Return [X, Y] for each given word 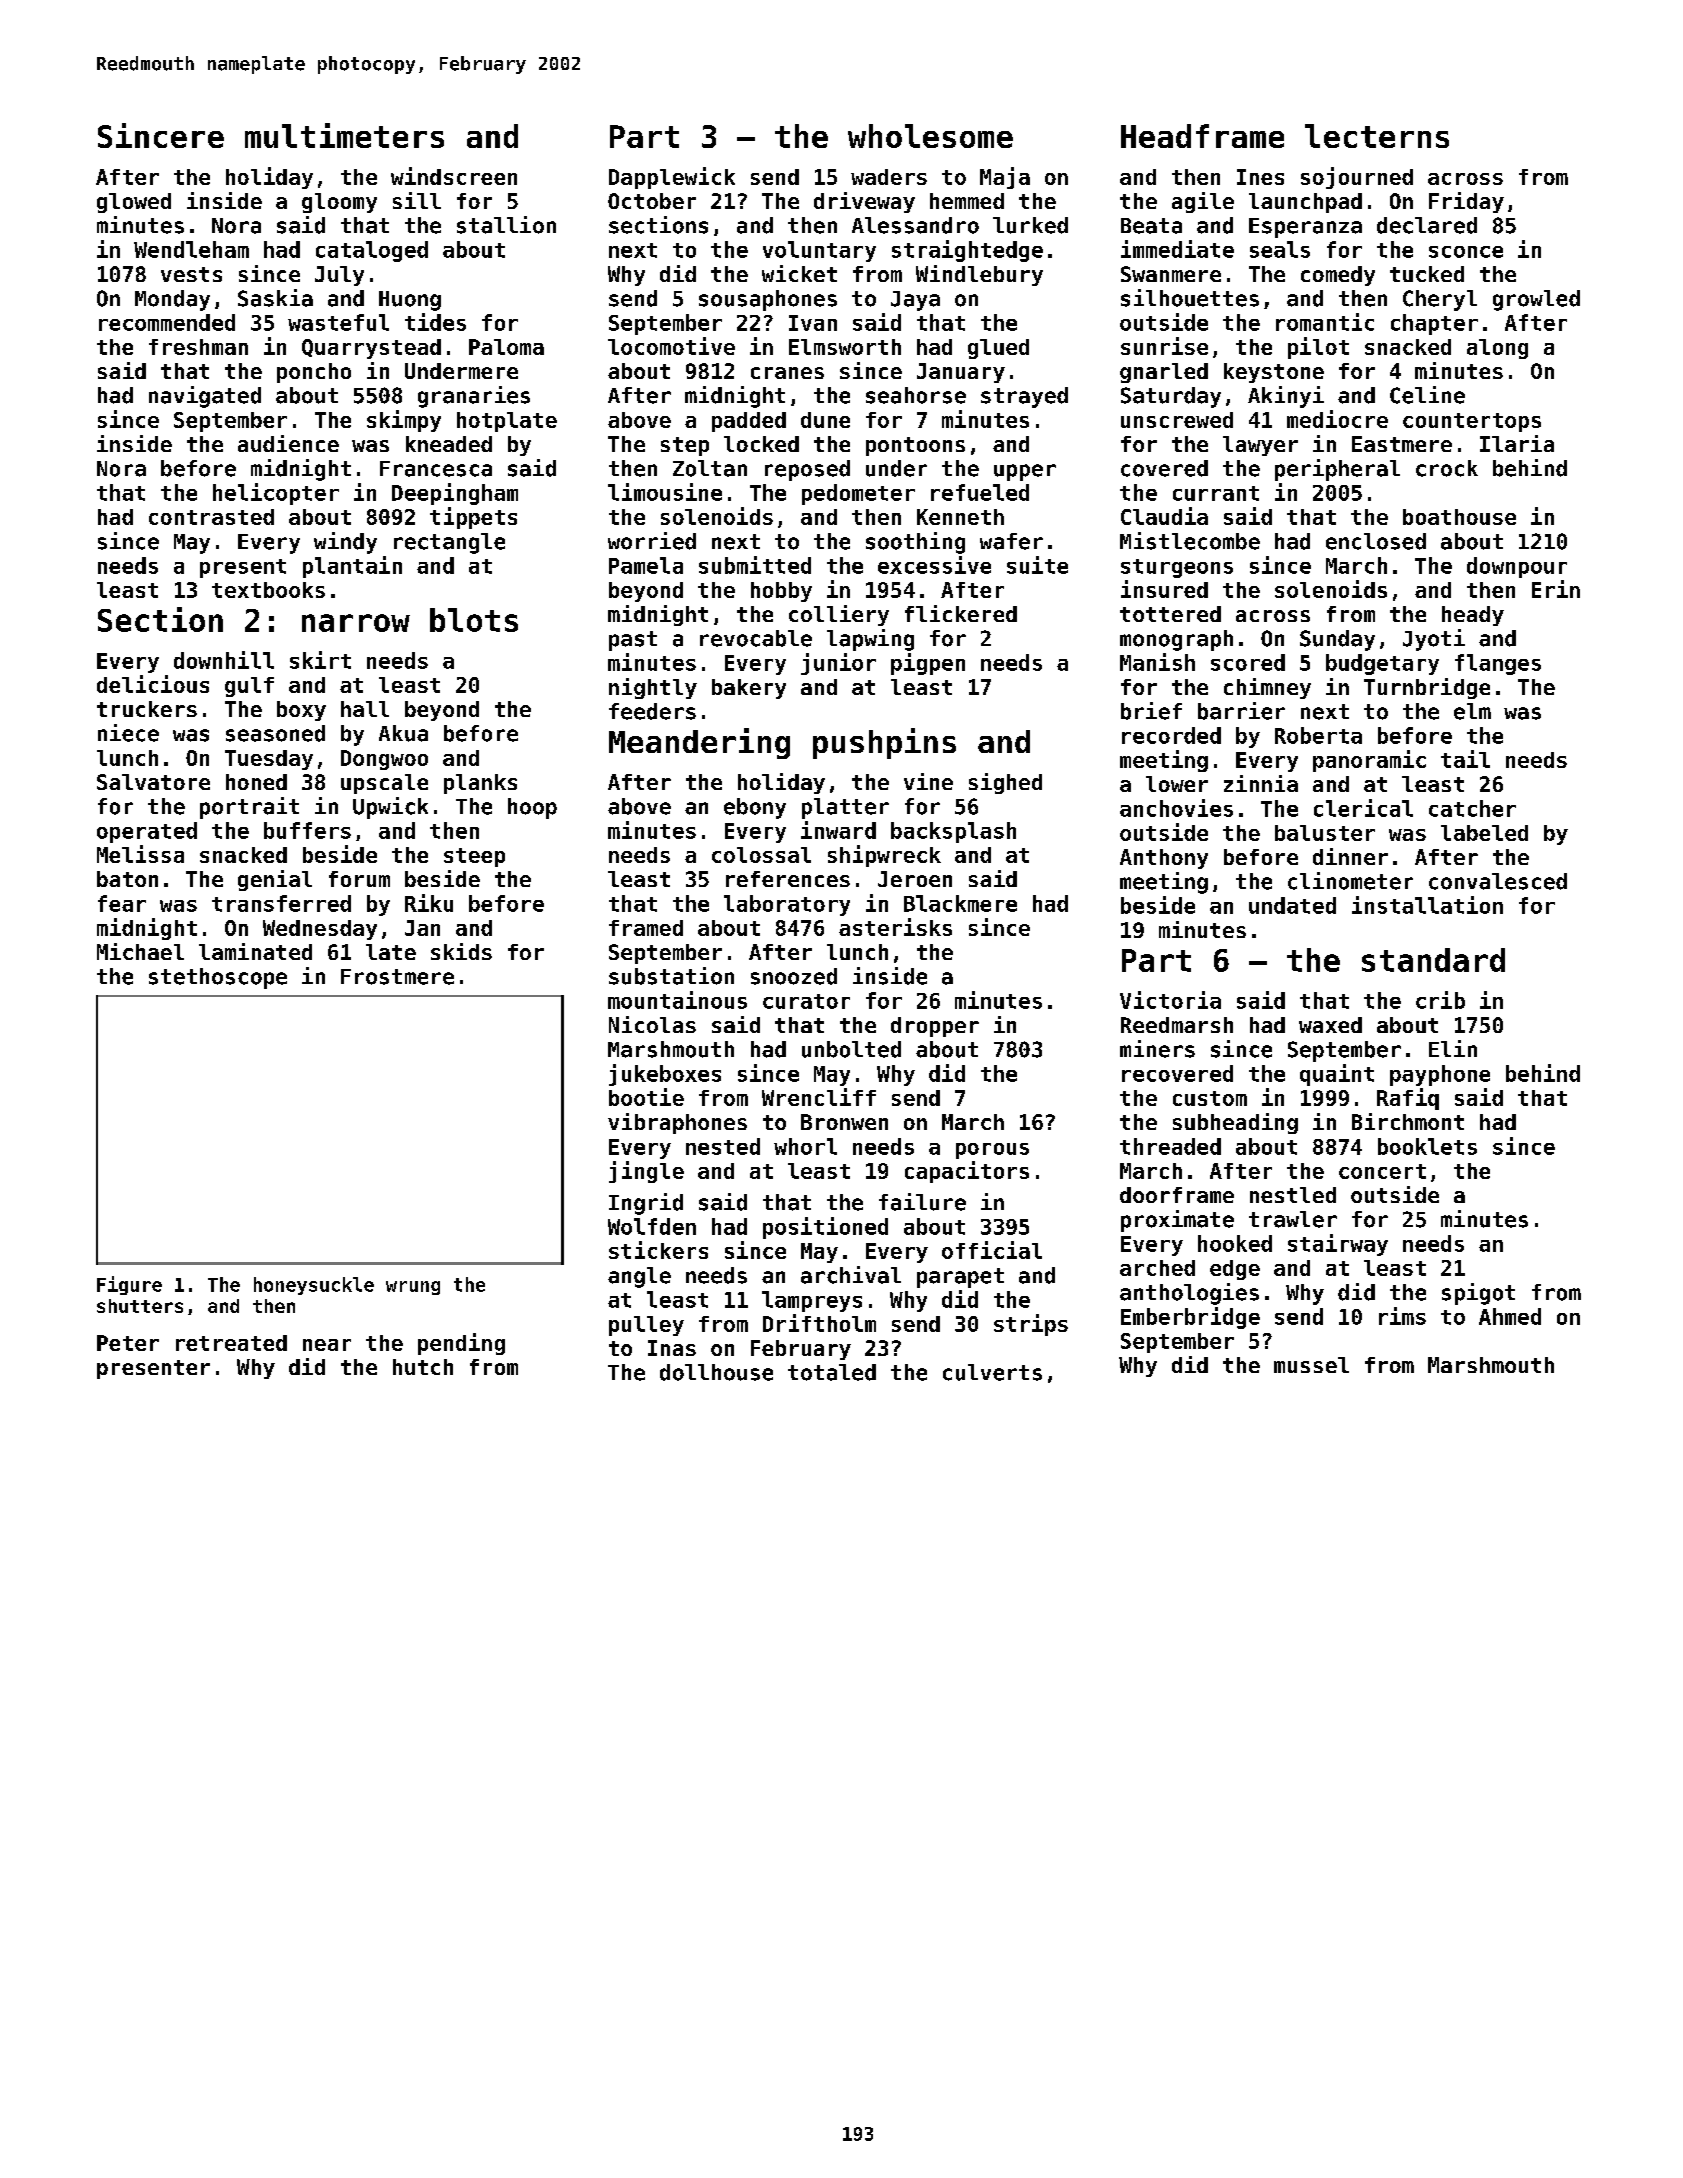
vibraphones [677, 1123]
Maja [1005, 178]
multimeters [344, 135]
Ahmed [1510, 1316]
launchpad [1305, 203]
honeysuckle [314, 1286]
